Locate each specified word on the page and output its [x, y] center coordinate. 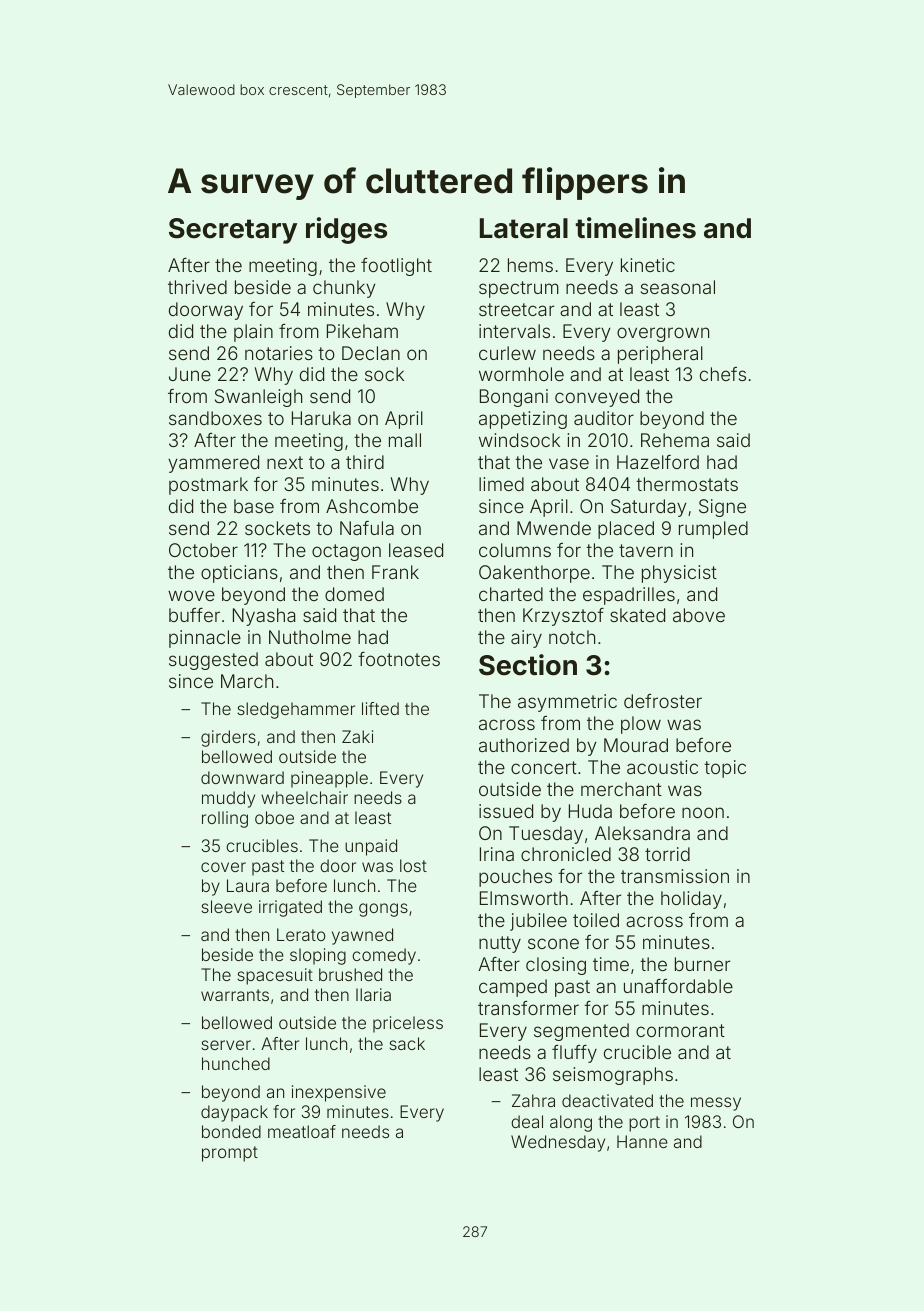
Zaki [357, 736]
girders [228, 738]
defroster [663, 701]
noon [703, 812]
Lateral [524, 228]
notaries [279, 353]
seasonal [678, 287]
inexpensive [339, 1093]
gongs [383, 910]
